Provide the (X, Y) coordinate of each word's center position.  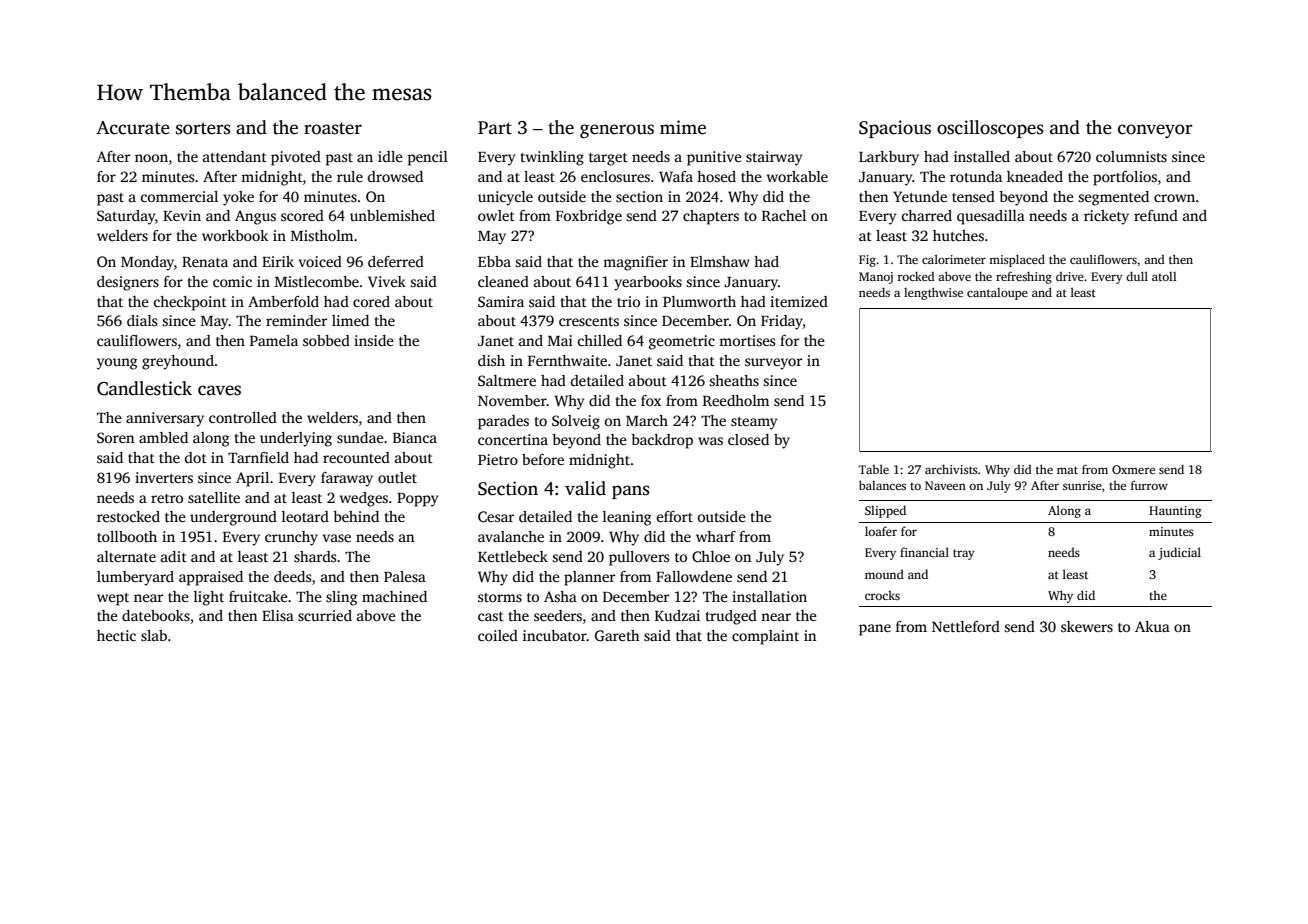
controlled (243, 417)
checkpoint (190, 303)
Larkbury (889, 158)
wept (113, 599)
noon (151, 158)
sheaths (734, 380)
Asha (560, 596)
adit (174, 556)
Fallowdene (694, 576)
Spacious (895, 129)
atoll (1164, 276)
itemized (799, 301)
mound (884, 574)
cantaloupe (997, 294)
